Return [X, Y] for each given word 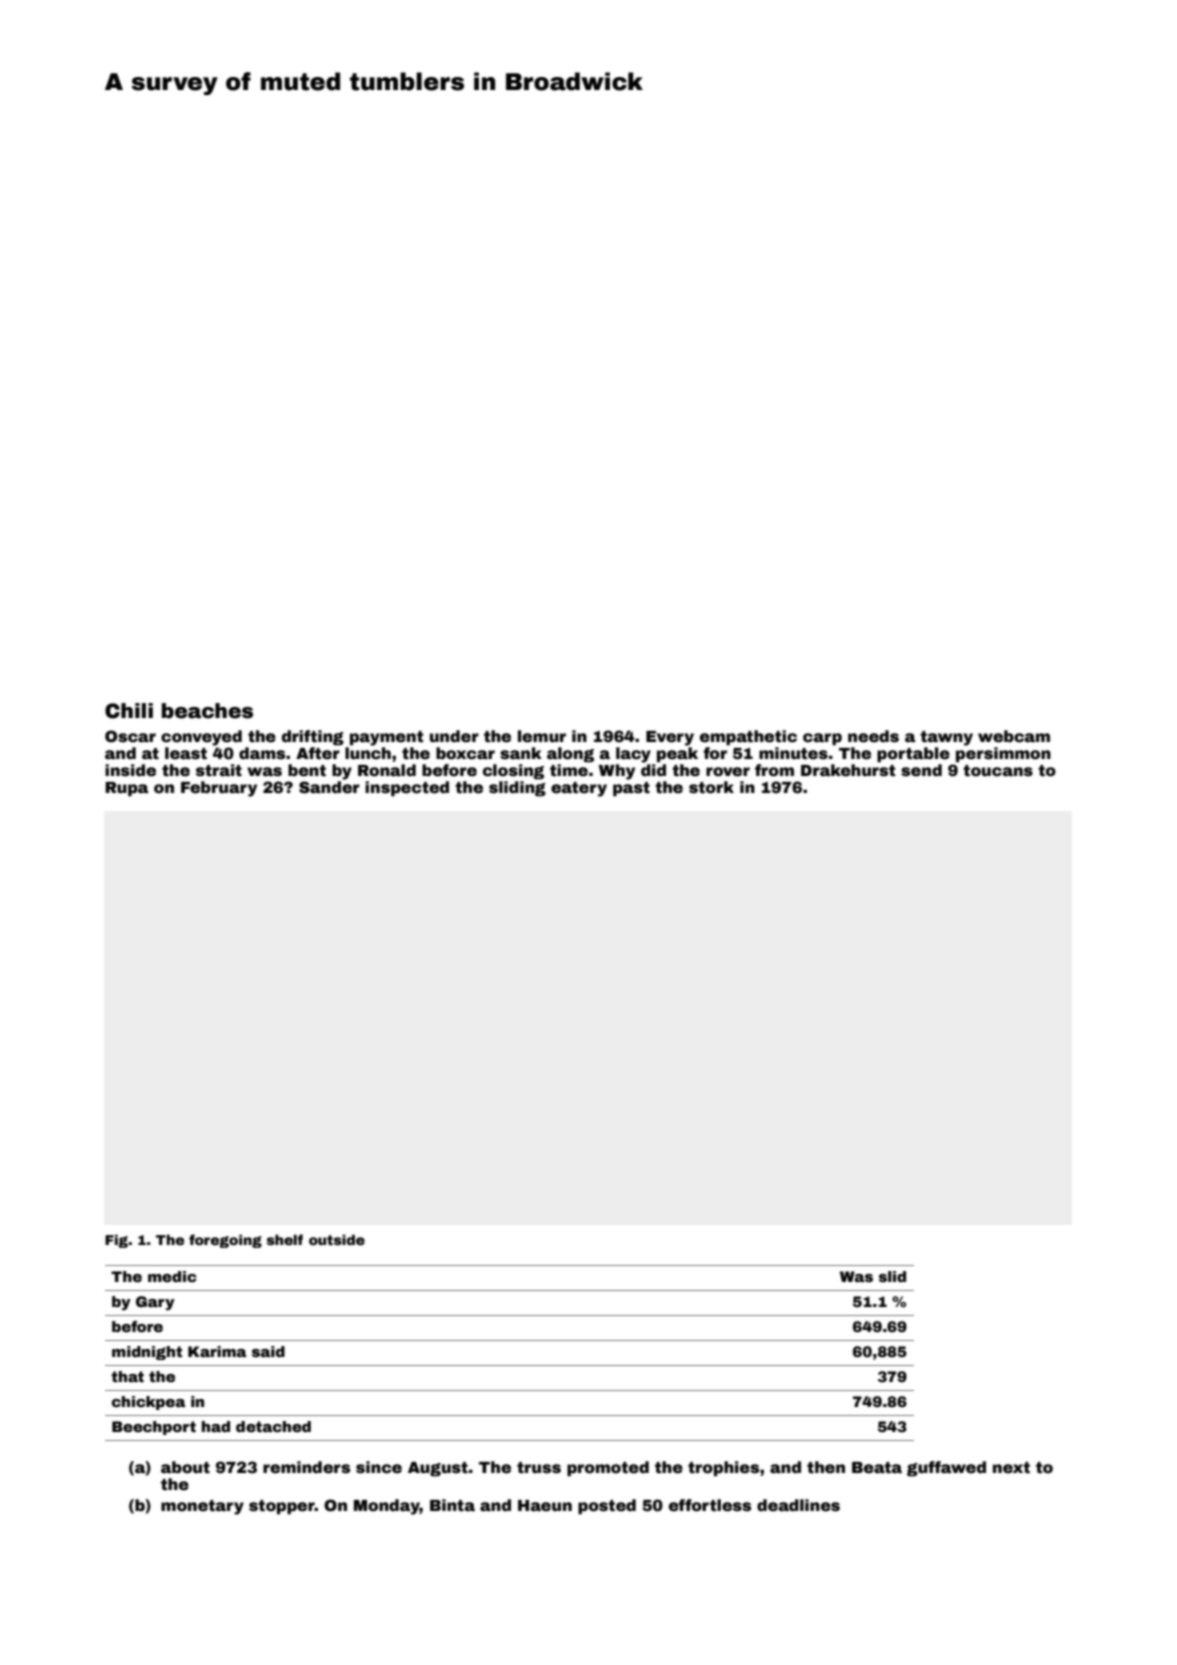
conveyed [201, 738]
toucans [998, 771]
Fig [116, 1241]
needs [873, 736]
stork [711, 787]
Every [670, 738]
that [127, 1376]
